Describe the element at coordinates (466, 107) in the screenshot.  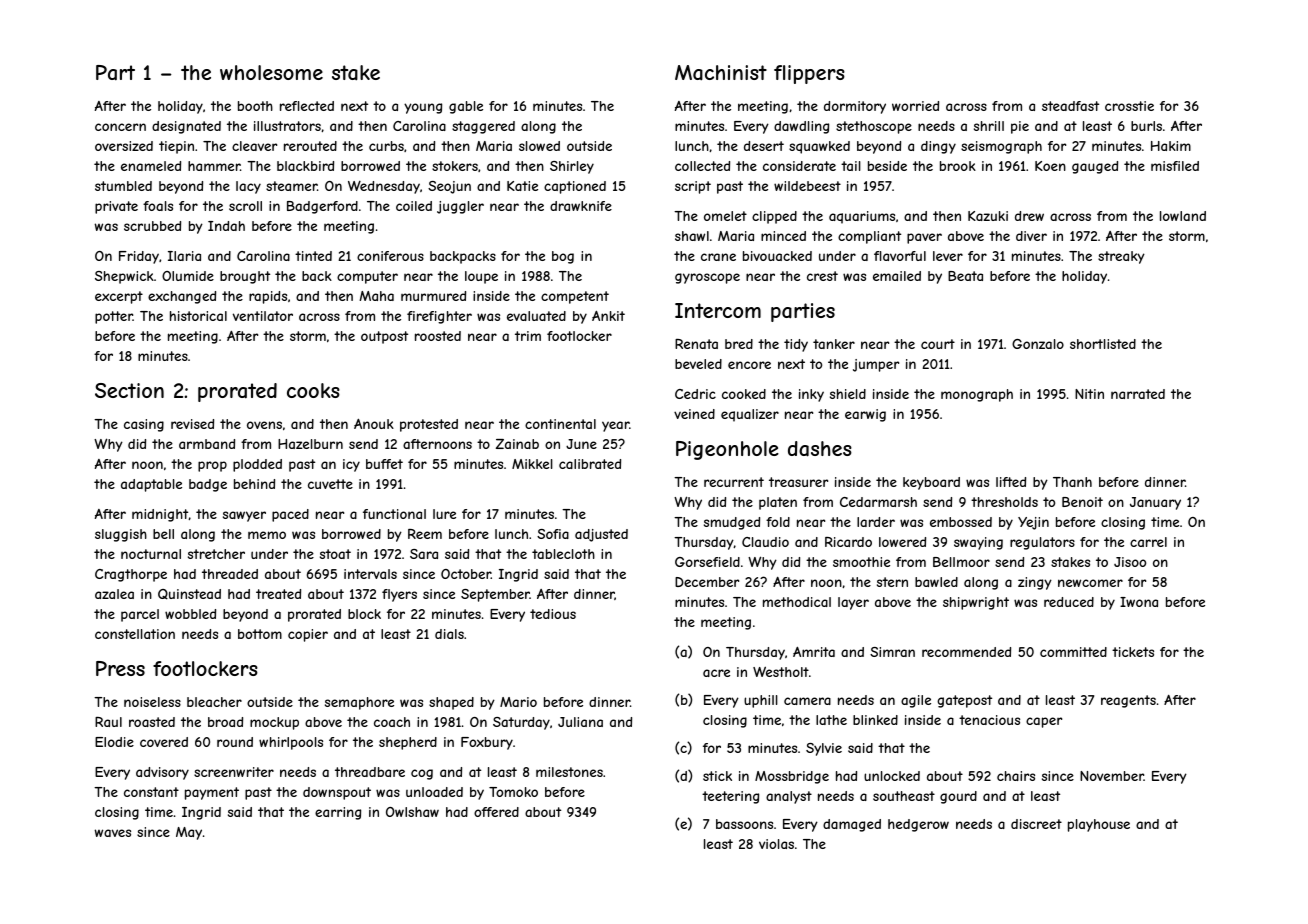
I see `gable` at that location.
